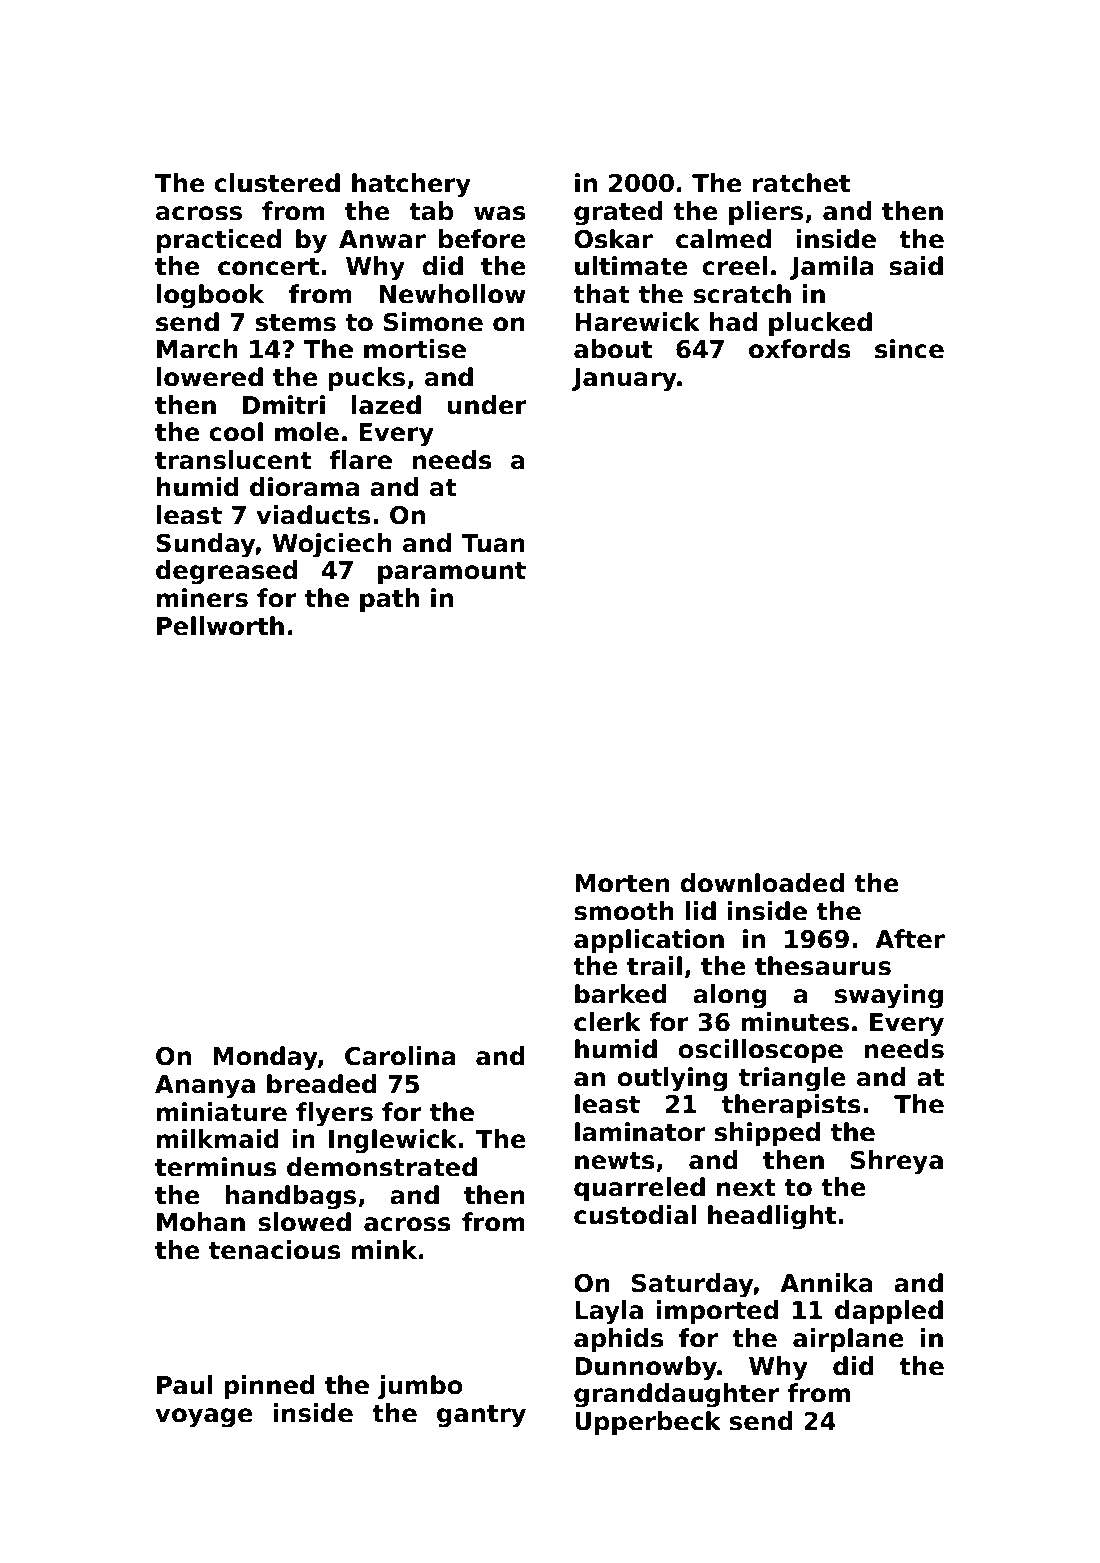 This screenshot has width=1100, height=1563. What do you see at coordinates (334, 1114) in the screenshot?
I see `flyers` at bounding box center [334, 1114].
